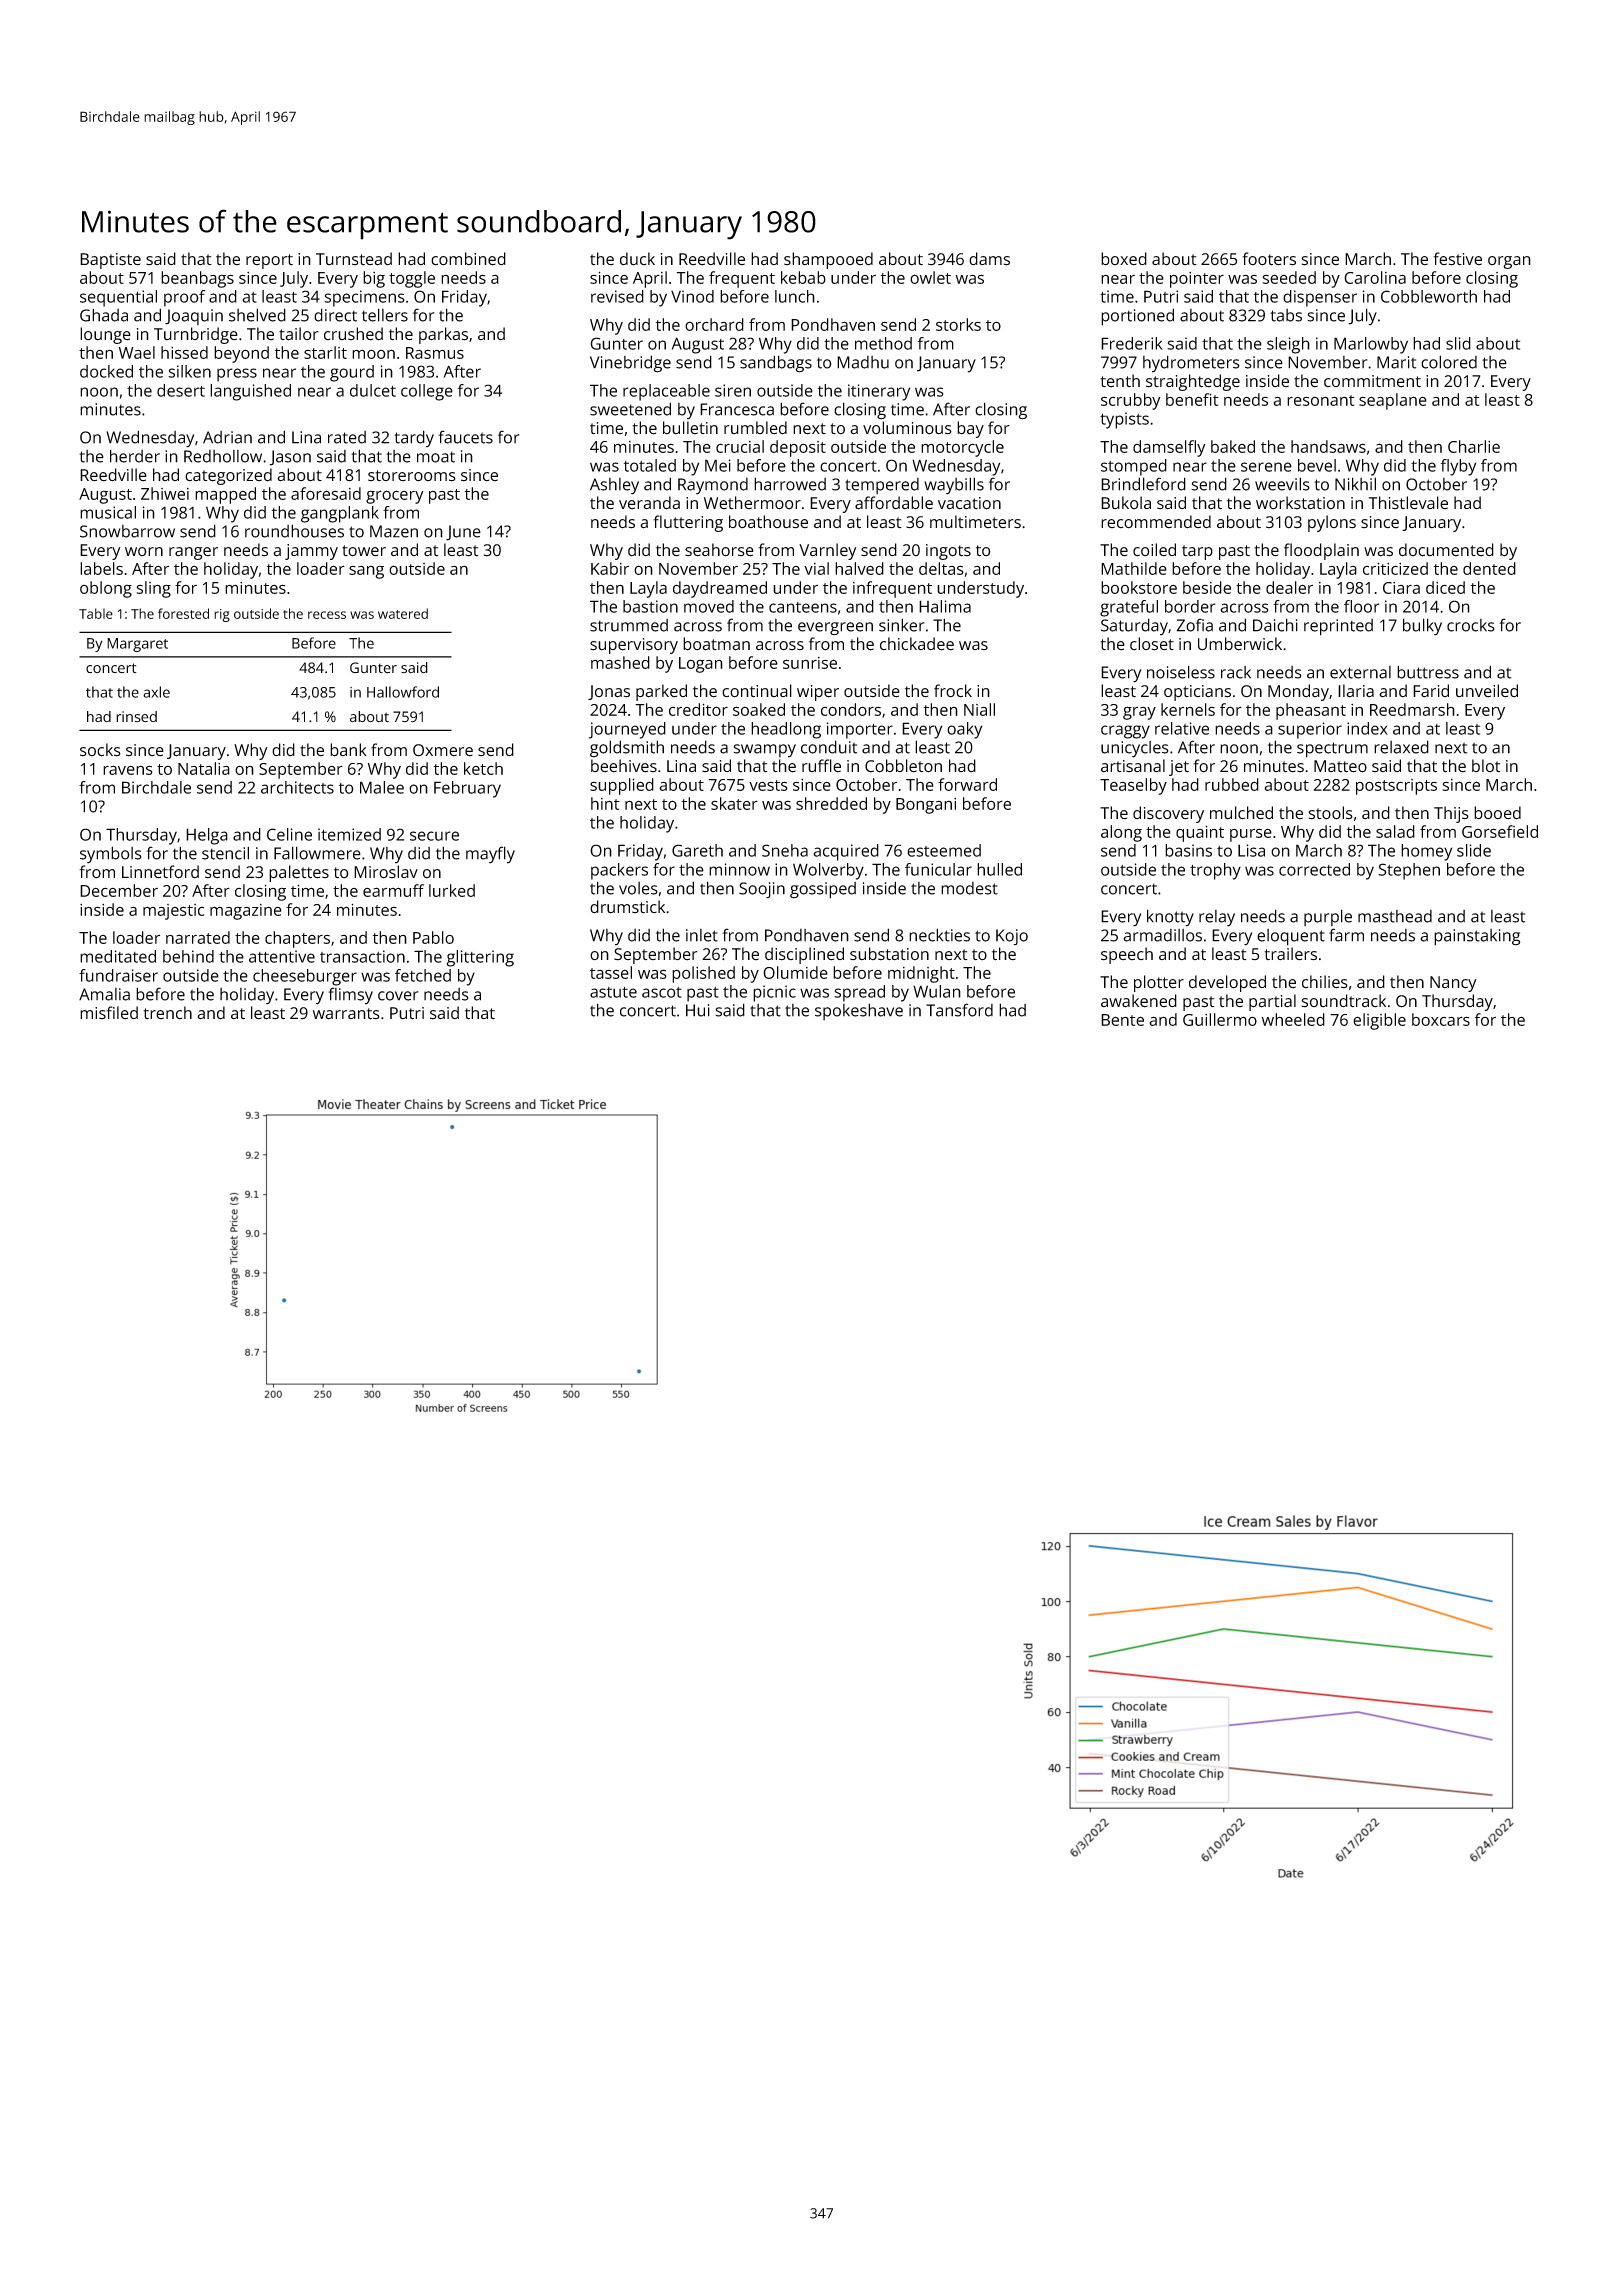  I want to click on flyby, so click(1458, 467).
